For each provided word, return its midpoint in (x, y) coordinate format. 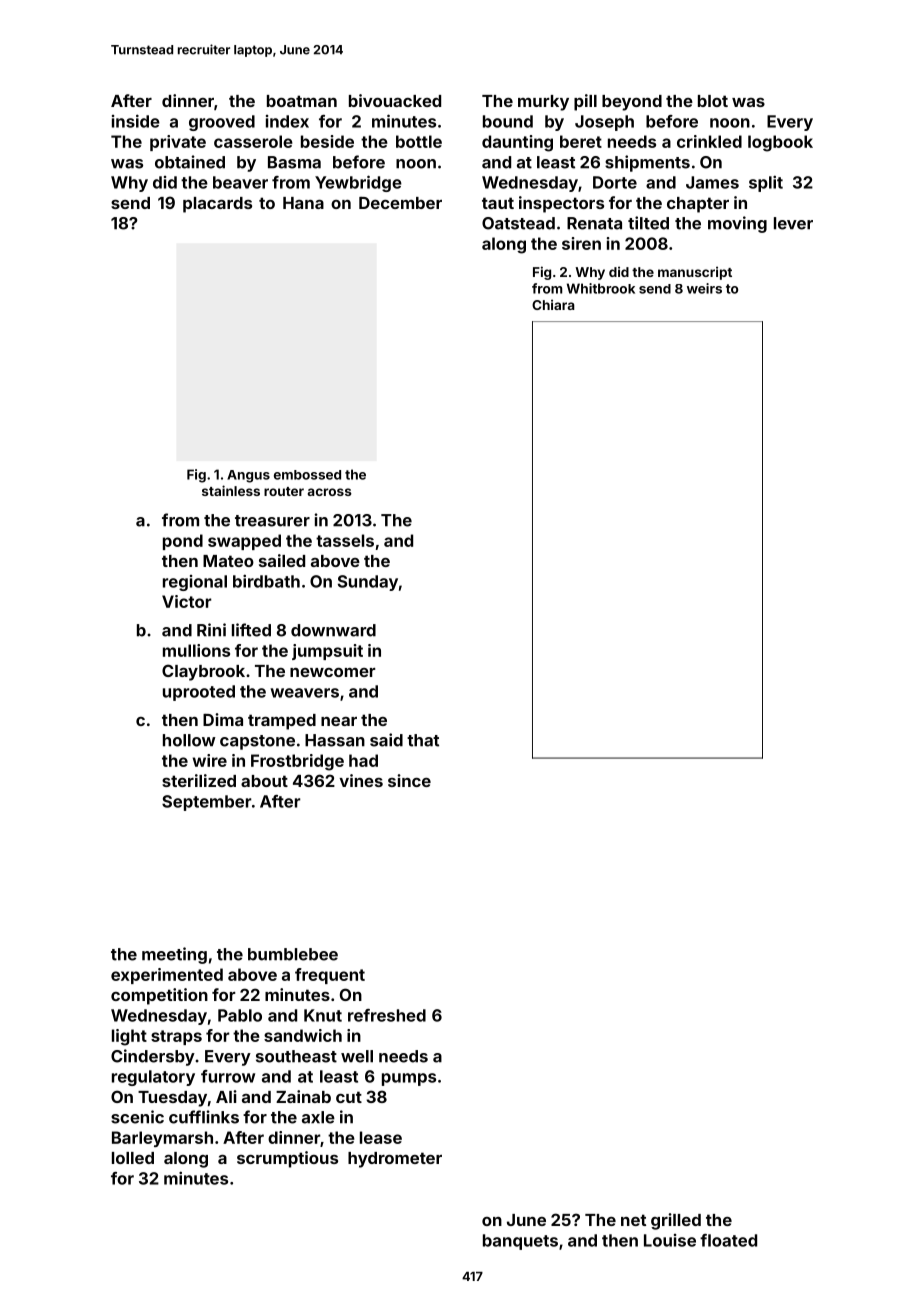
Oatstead (518, 223)
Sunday (368, 583)
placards (217, 205)
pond (183, 542)
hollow (189, 740)
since (409, 780)
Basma (294, 162)
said (386, 740)
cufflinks (204, 1117)
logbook (780, 143)
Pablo (240, 1015)
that (423, 740)
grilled (676, 1221)
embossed (307, 475)
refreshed (387, 1015)
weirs (704, 288)
